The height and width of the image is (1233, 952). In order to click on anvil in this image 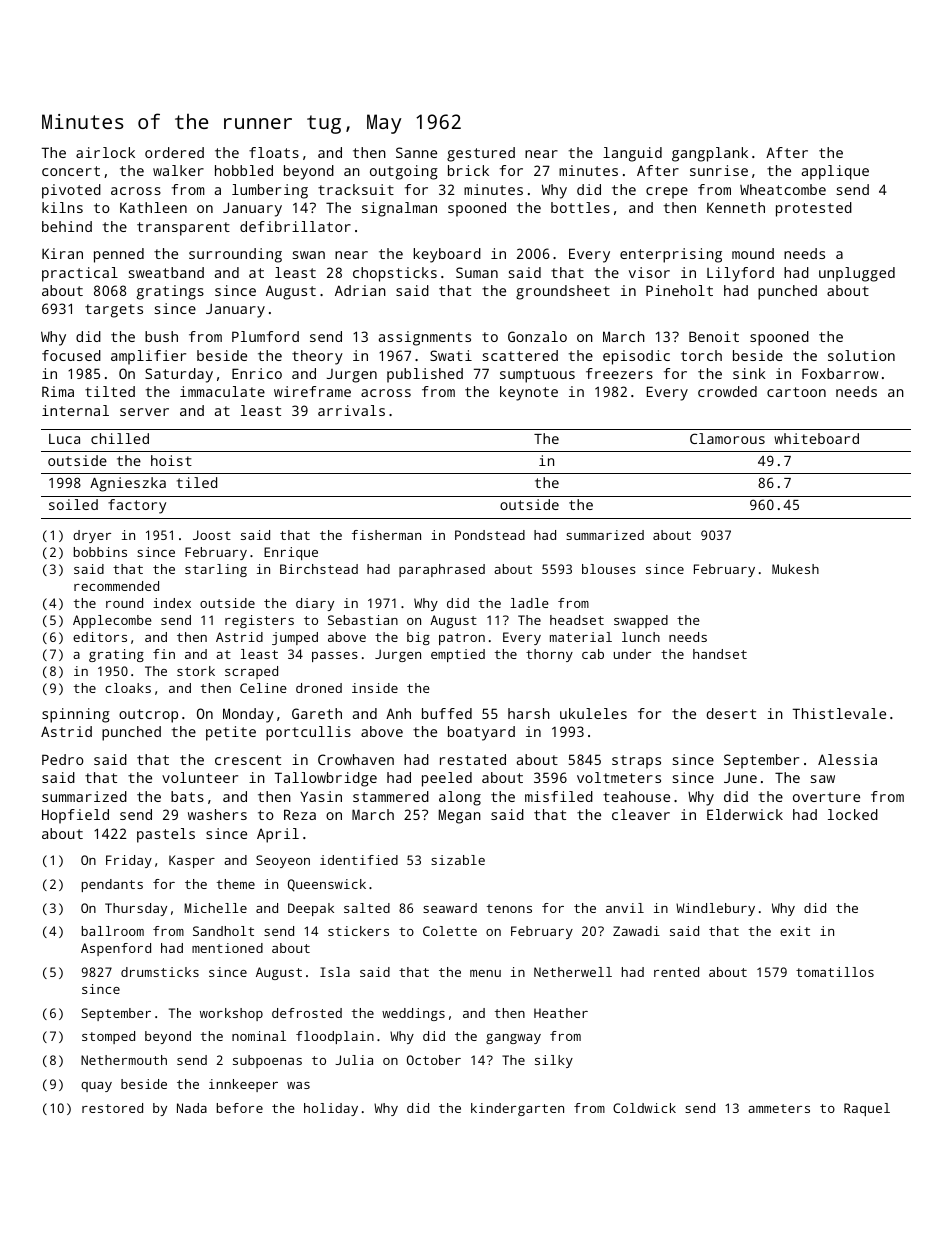, I will do `click(625, 908)`.
